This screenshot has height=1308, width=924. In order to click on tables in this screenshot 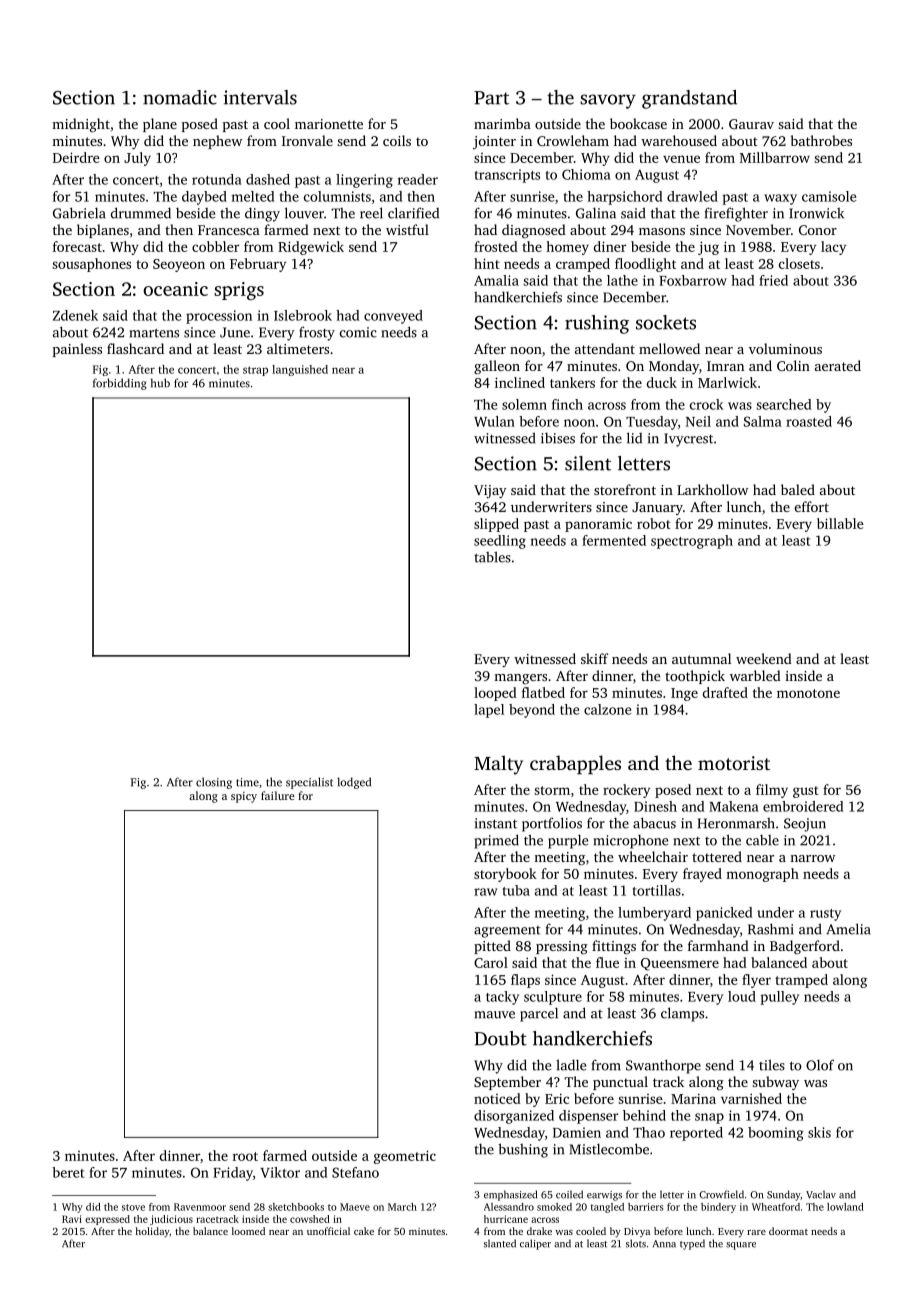, I will do `click(492, 557)`.
